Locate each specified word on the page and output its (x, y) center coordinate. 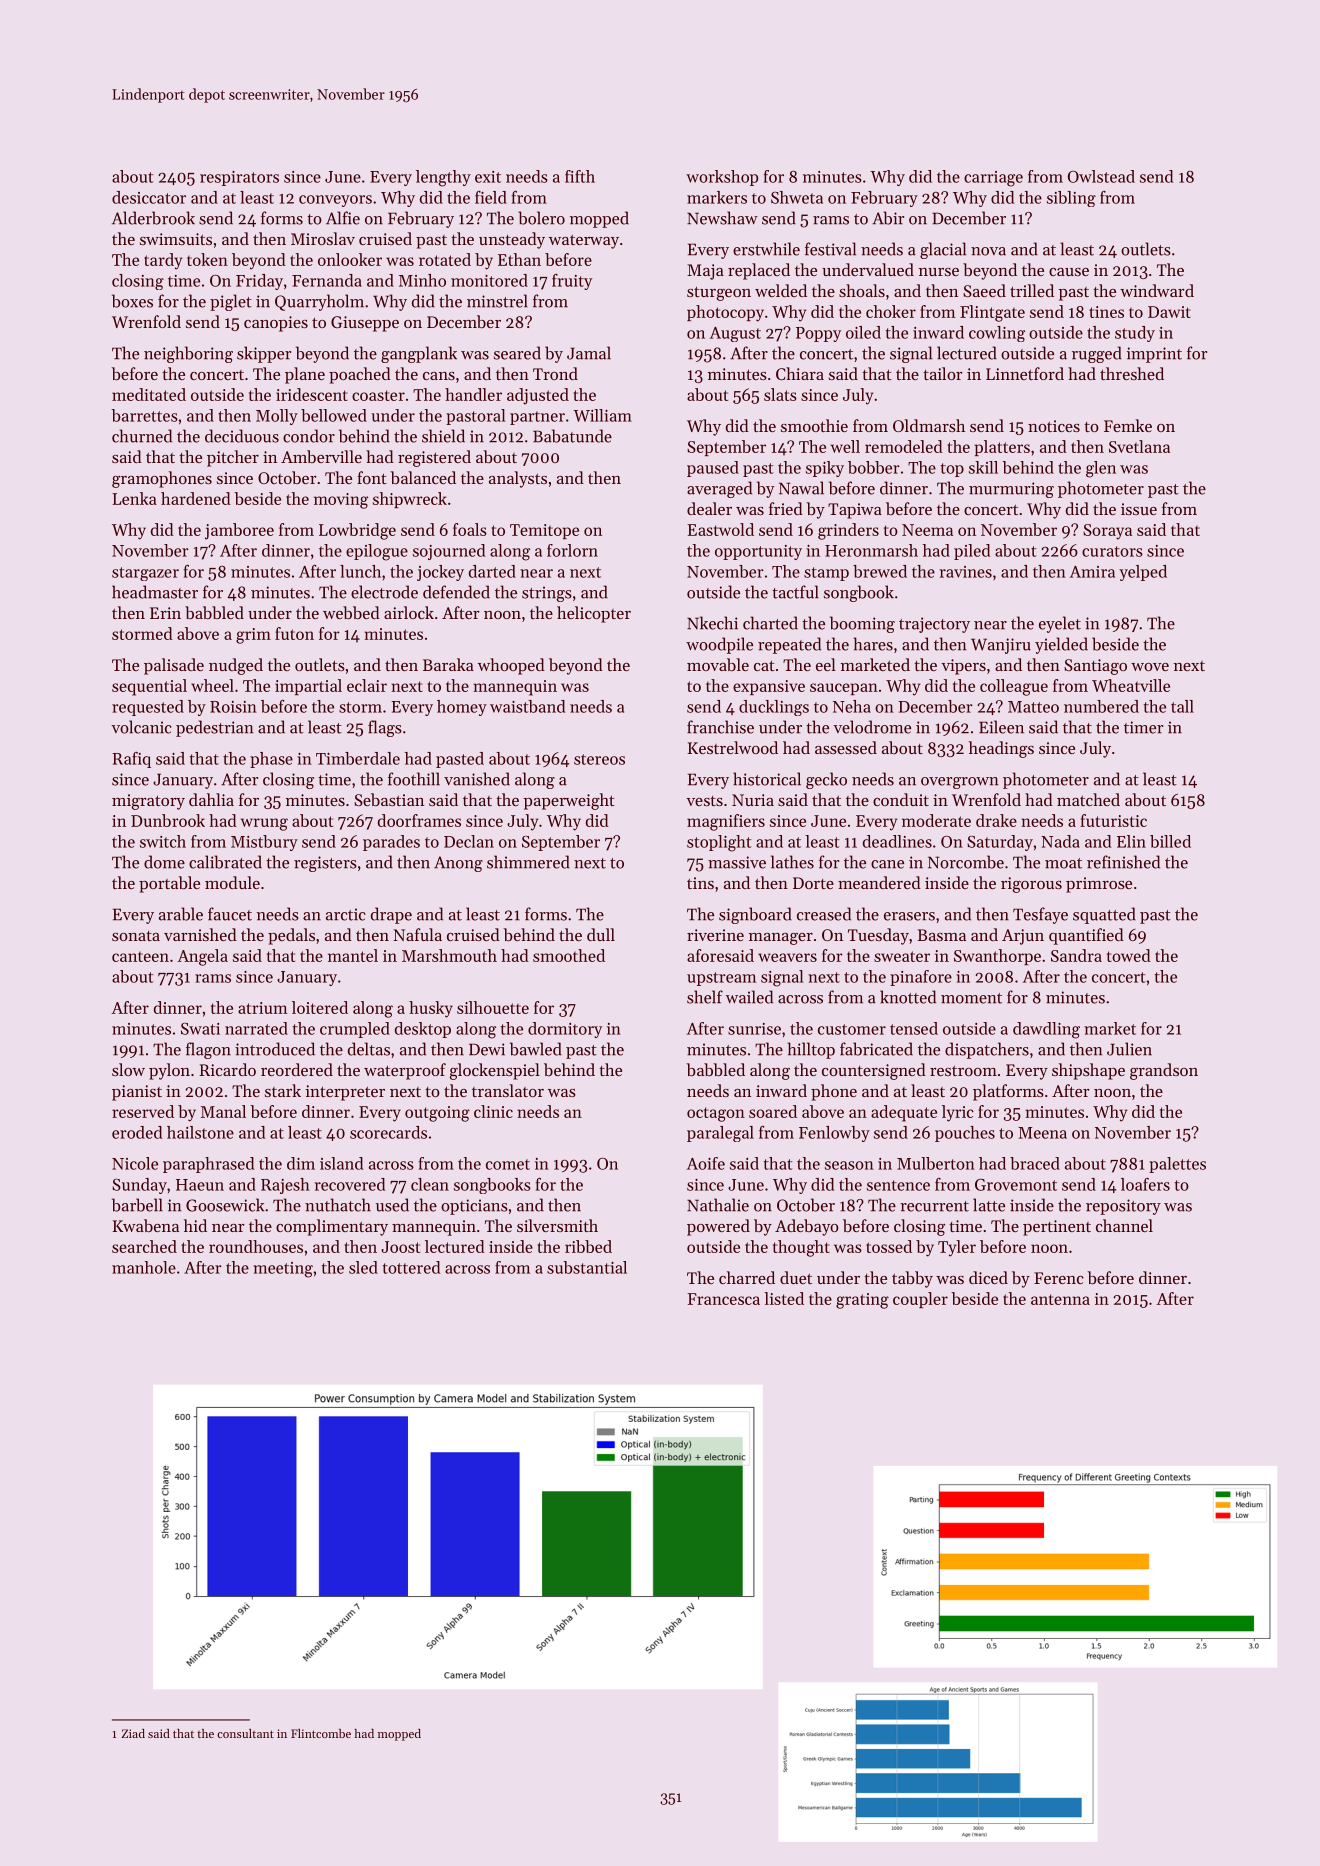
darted (492, 571)
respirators (239, 178)
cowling (997, 334)
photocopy (725, 313)
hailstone (200, 1132)
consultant (245, 1733)
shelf (705, 997)
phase (271, 760)
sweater (902, 956)
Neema (927, 530)
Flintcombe (321, 1733)
